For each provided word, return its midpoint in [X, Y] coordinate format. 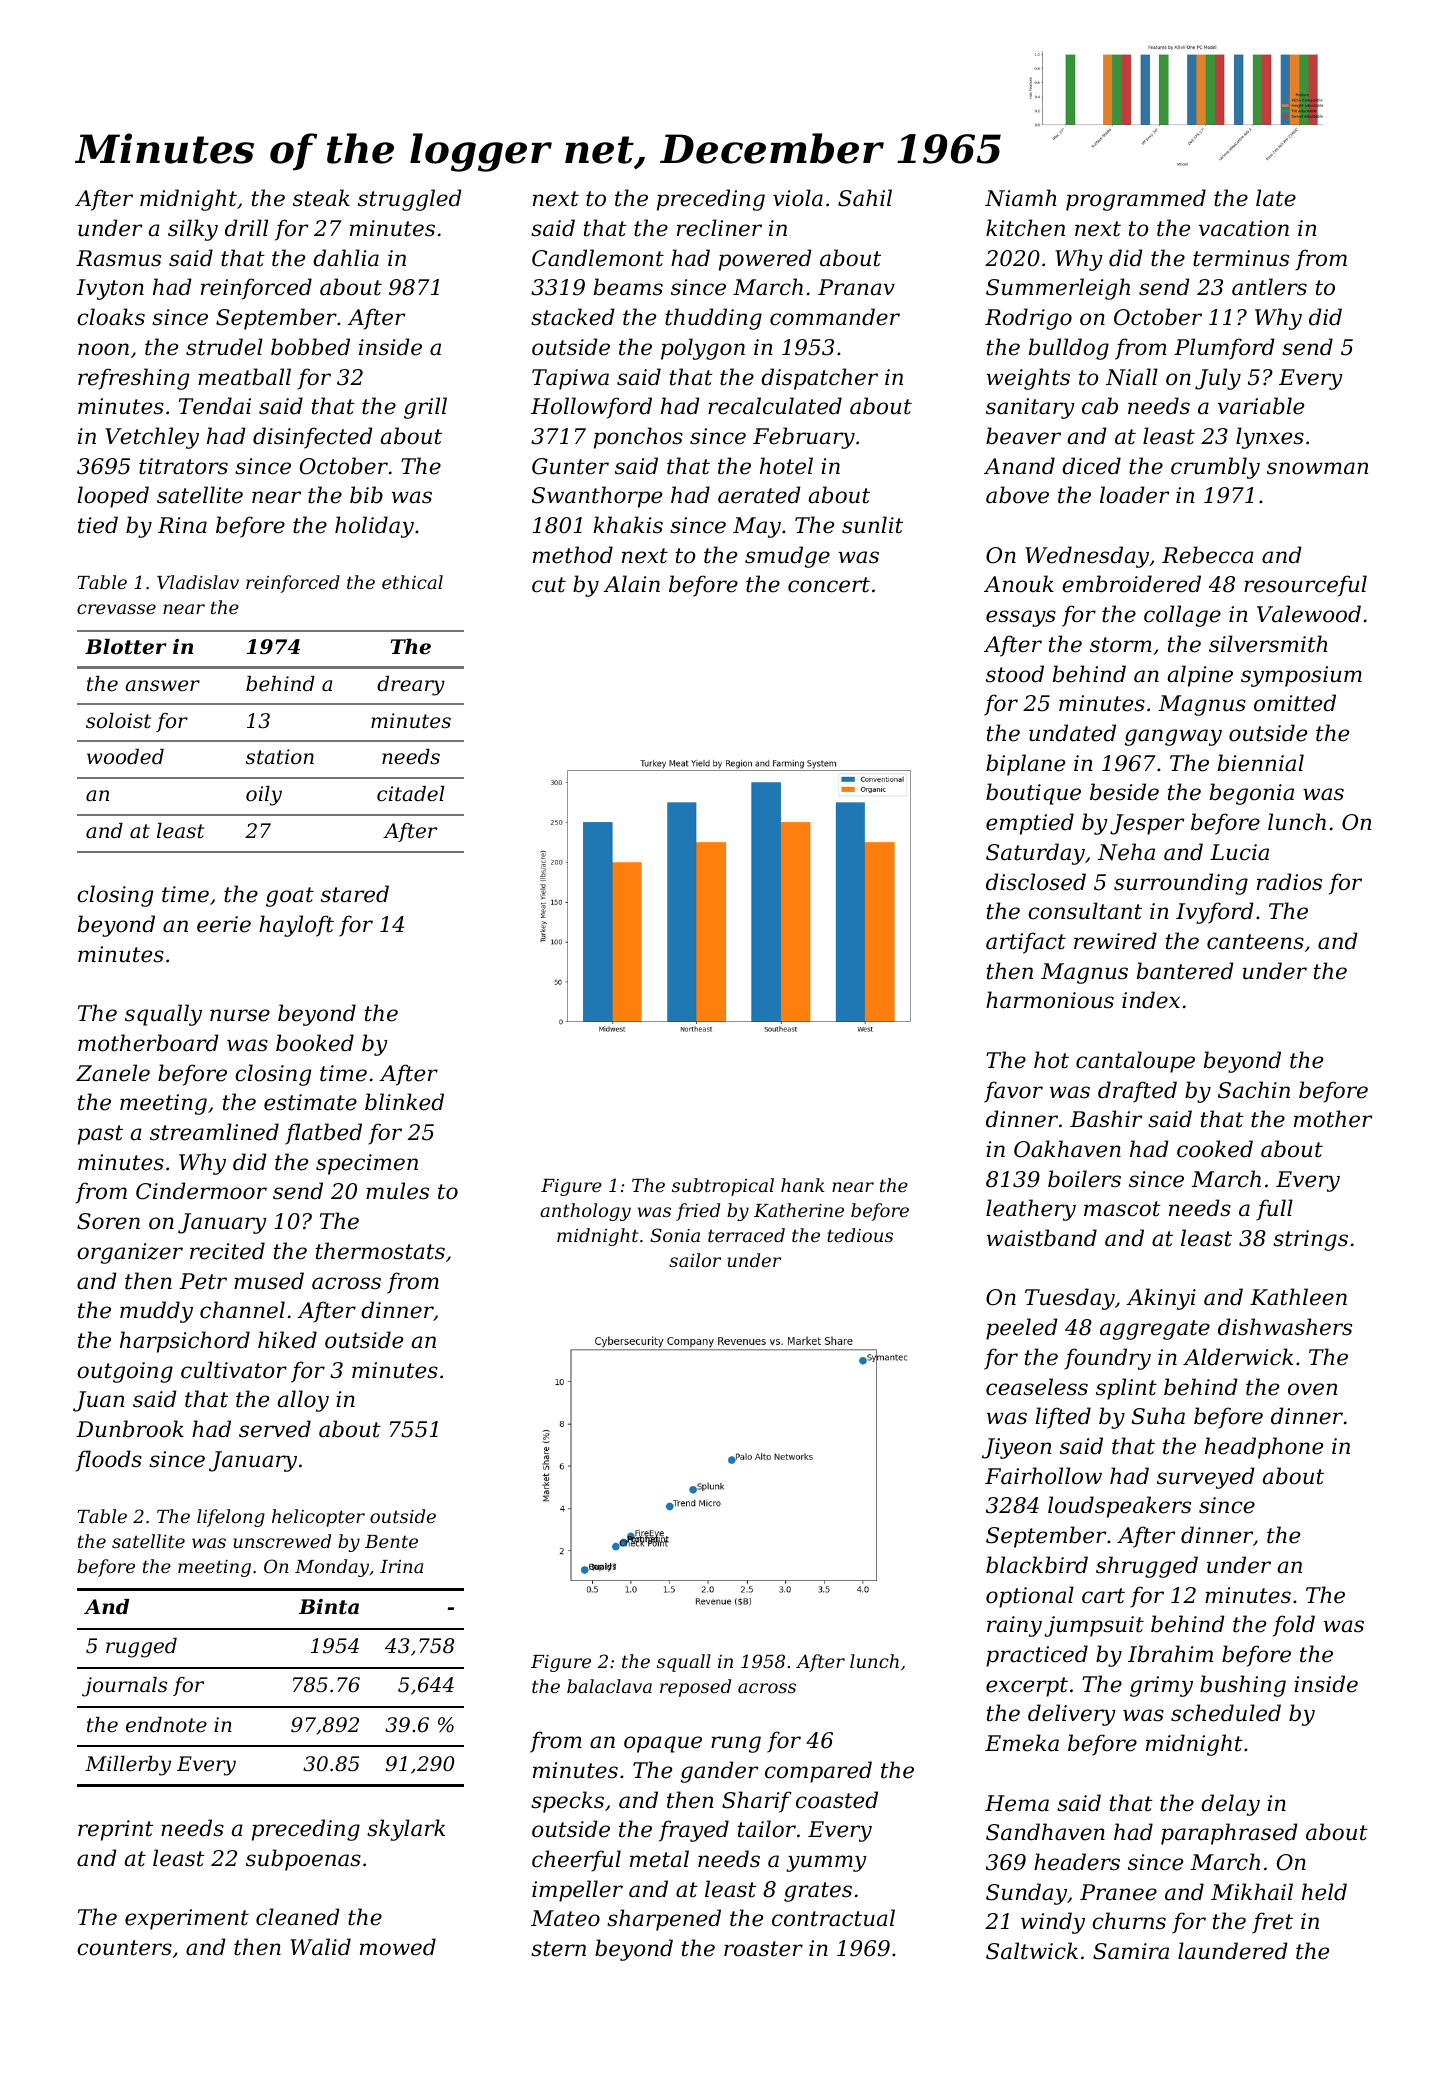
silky [193, 230]
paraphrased [1229, 1834]
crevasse [116, 609]
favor [1013, 1092]
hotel [786, 466]
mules [397, 1191]
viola [798, 198]
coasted [837, 1800]
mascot [1122, 1209]
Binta [329, 1607]
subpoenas [303, 1860]
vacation [1244, 228]
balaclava [609, 1686]
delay [1230, 1805]
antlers [1269, 287]
